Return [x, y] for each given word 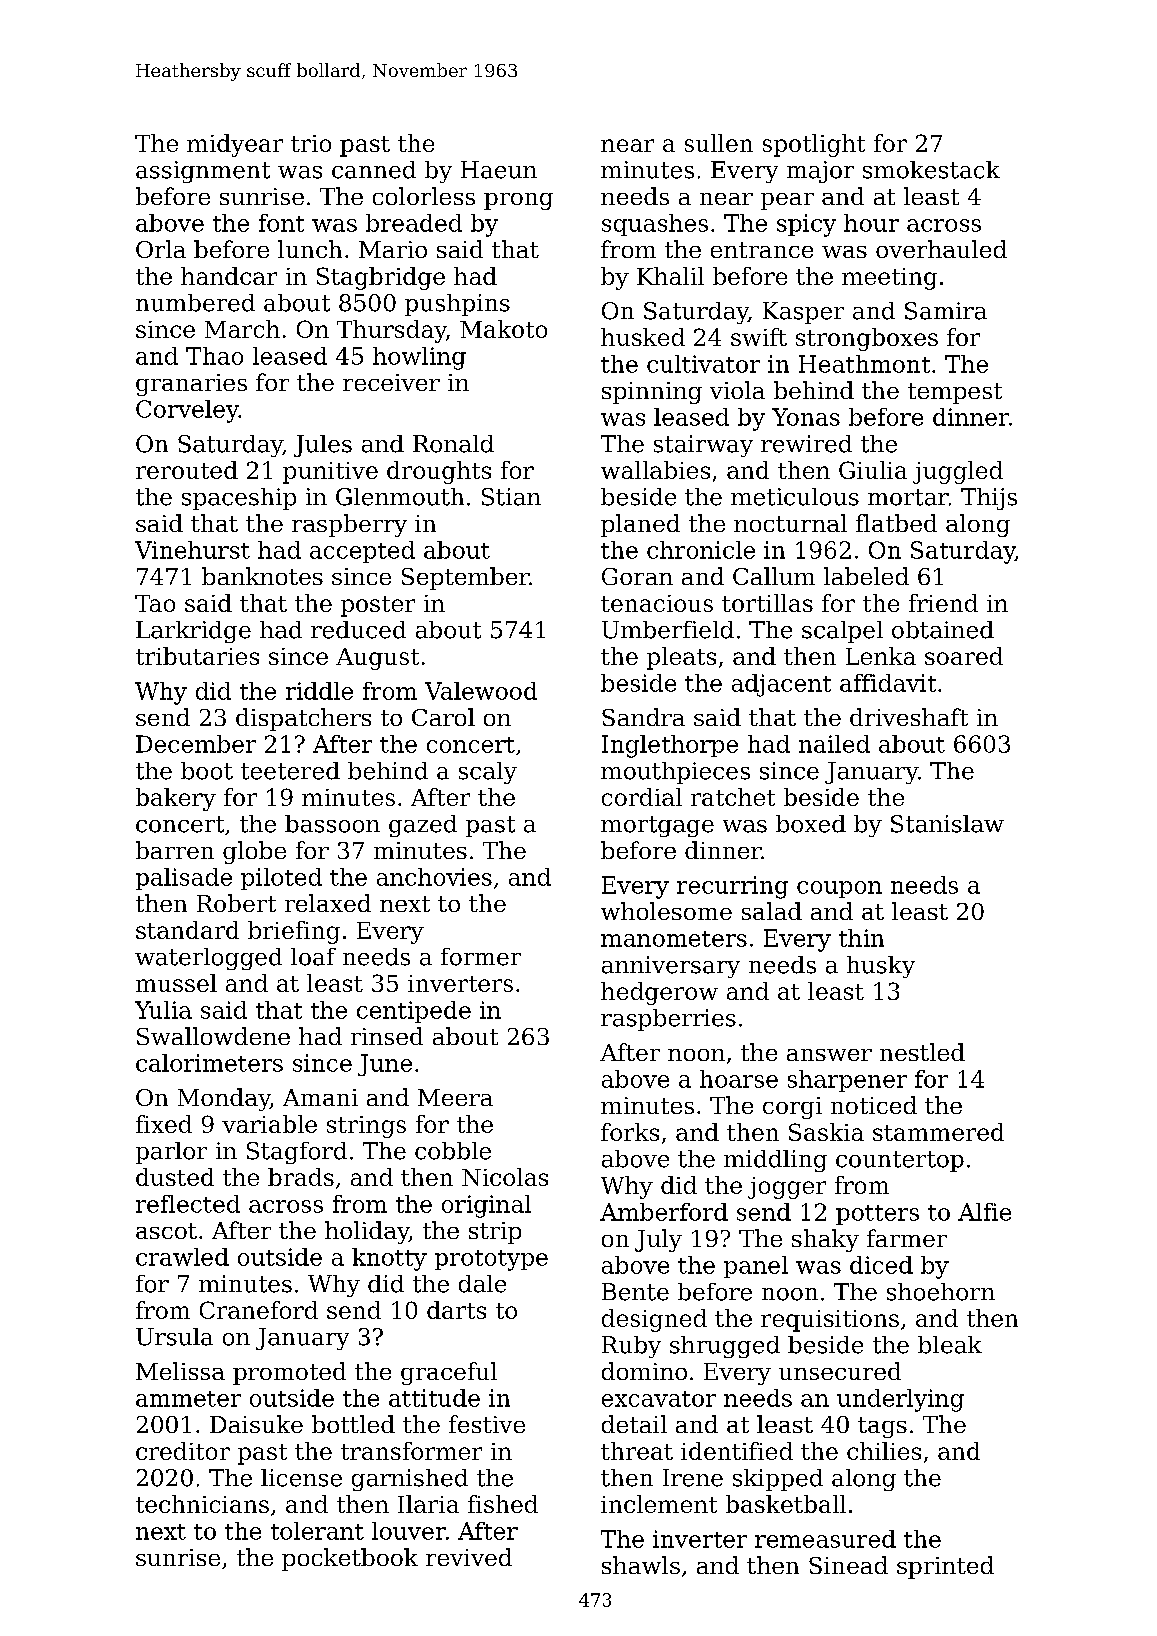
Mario [393, 249]
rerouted [187, 470]
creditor [183, 1451]
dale [482, 1284]
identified [737, 1451]
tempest [955, 393]
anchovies [434, 877]
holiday [367, 1232]
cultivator [703, 364]
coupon [839, 889]
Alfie [984, 1212]
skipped [778, 1480]
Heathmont [864, 364]
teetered [290, 771]
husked [643, 337]
